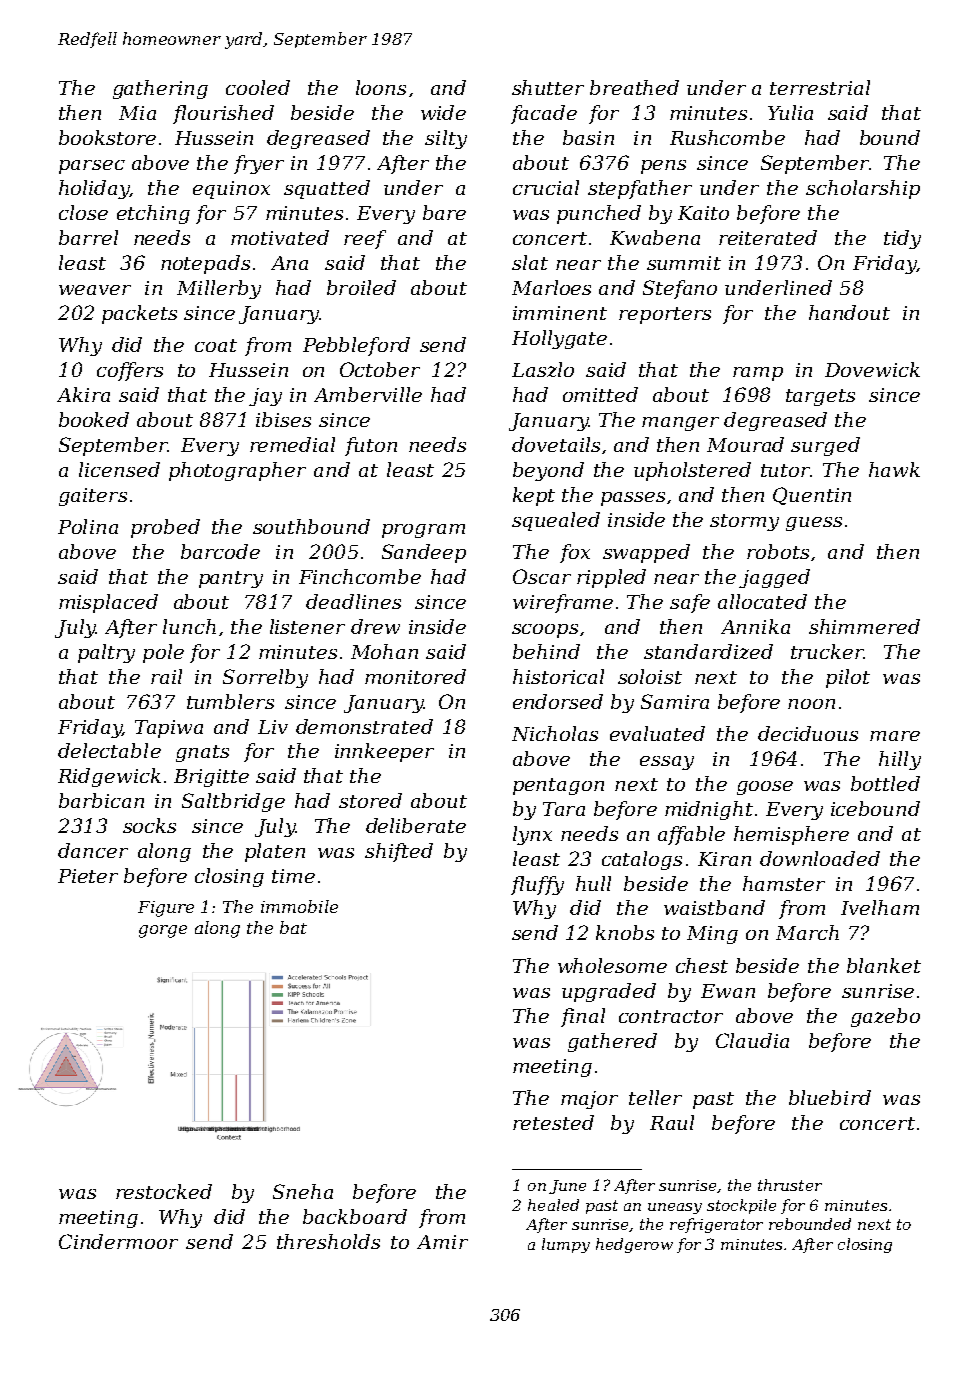  What do you see at coordinates (303, 1191) in the page?
I see `Sneha` at bounding box center [303, 1191].
